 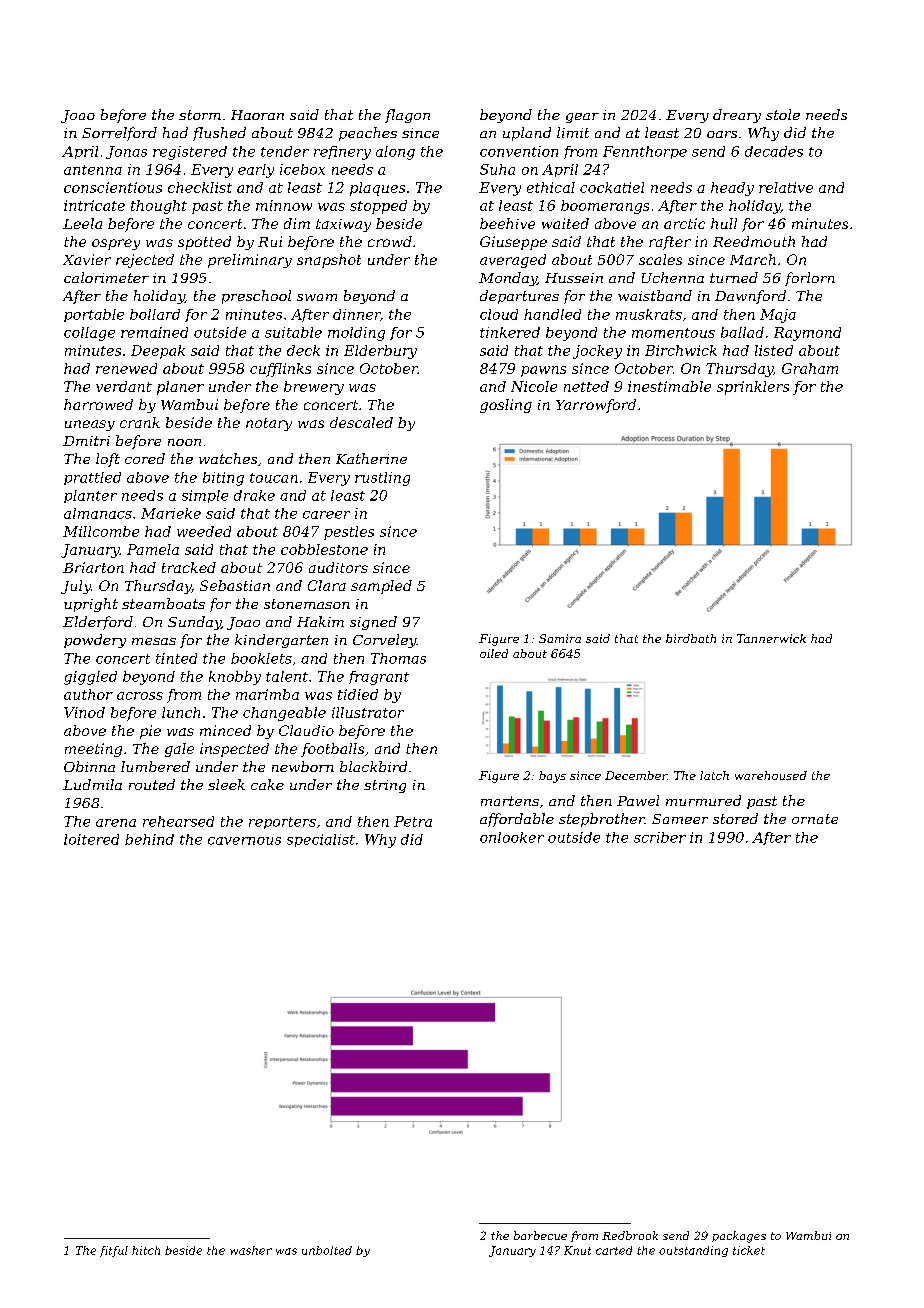 I want to click on thought, so click(x=159, y=207).
